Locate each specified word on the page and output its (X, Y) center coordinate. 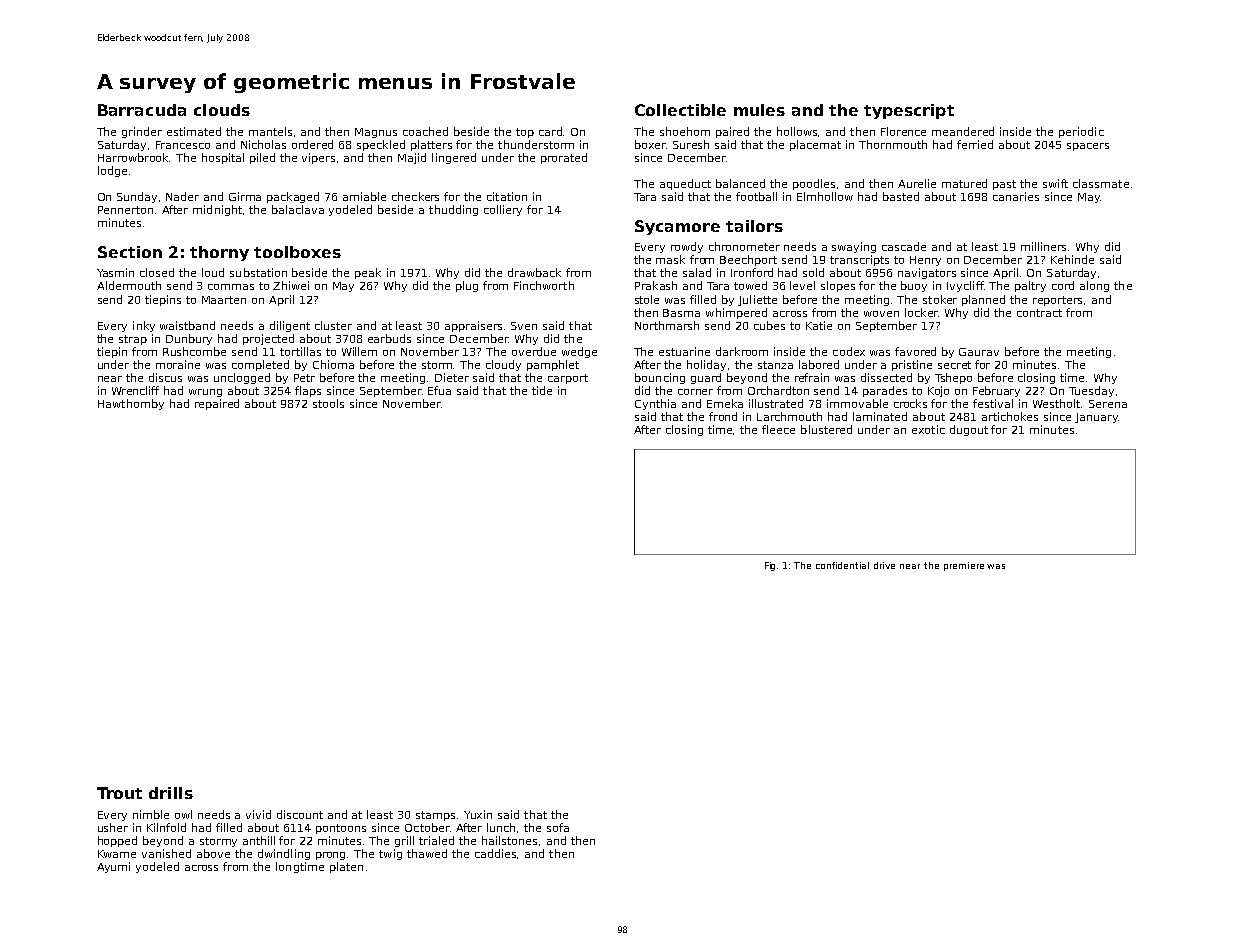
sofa (558, 827)
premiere (964, 566)
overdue (534, 351)
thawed (427, 853)
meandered (963, 131)
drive (884, 565)
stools (328, 403)
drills (171, 793)
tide (542, 390)
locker (921, 312)
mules (759, 110)
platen (346, 867)
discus (165, 377)
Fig (770, 566)
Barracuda (142, 110)
